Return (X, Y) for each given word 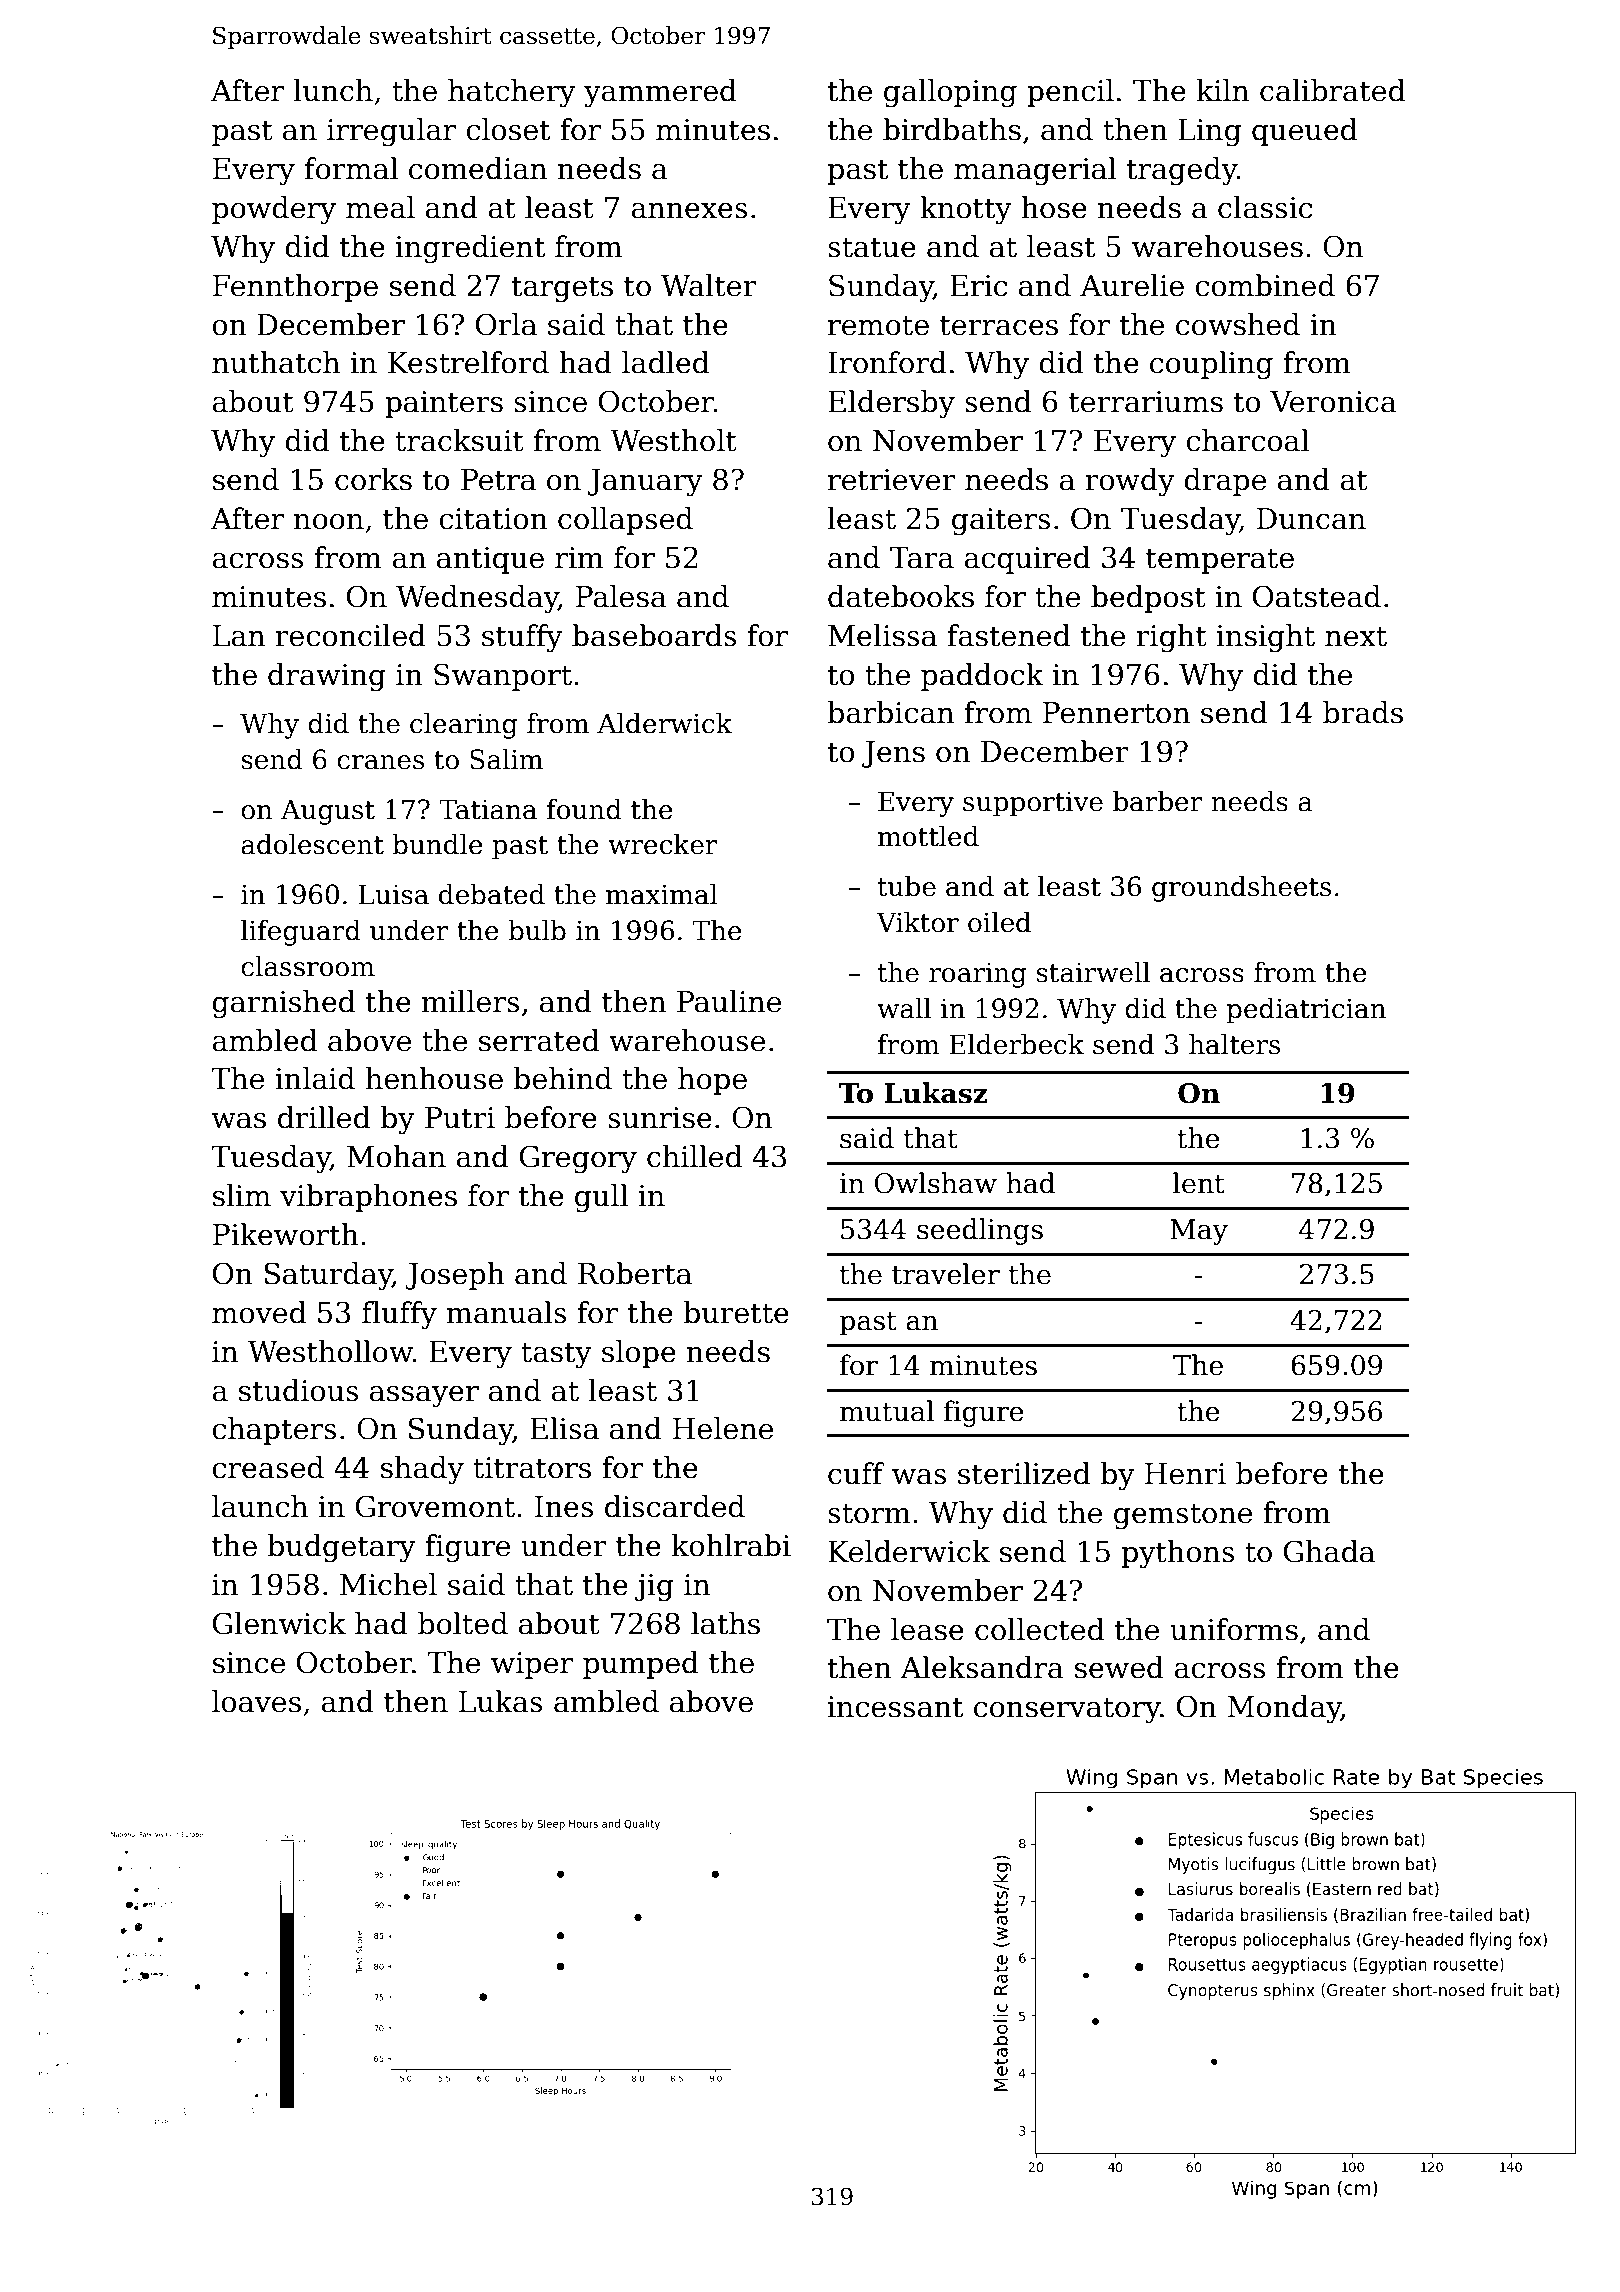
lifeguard (301, 933)
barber (1158, 801)
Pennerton (1116, 713)
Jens (893, 754)
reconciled (350, 635)
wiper (532, 1665)
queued (1304, 132)
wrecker (663, 844)
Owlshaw (936, 1183)
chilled (694, 1156)
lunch (333, 90)
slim (242, 1195)
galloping (950, 93)
